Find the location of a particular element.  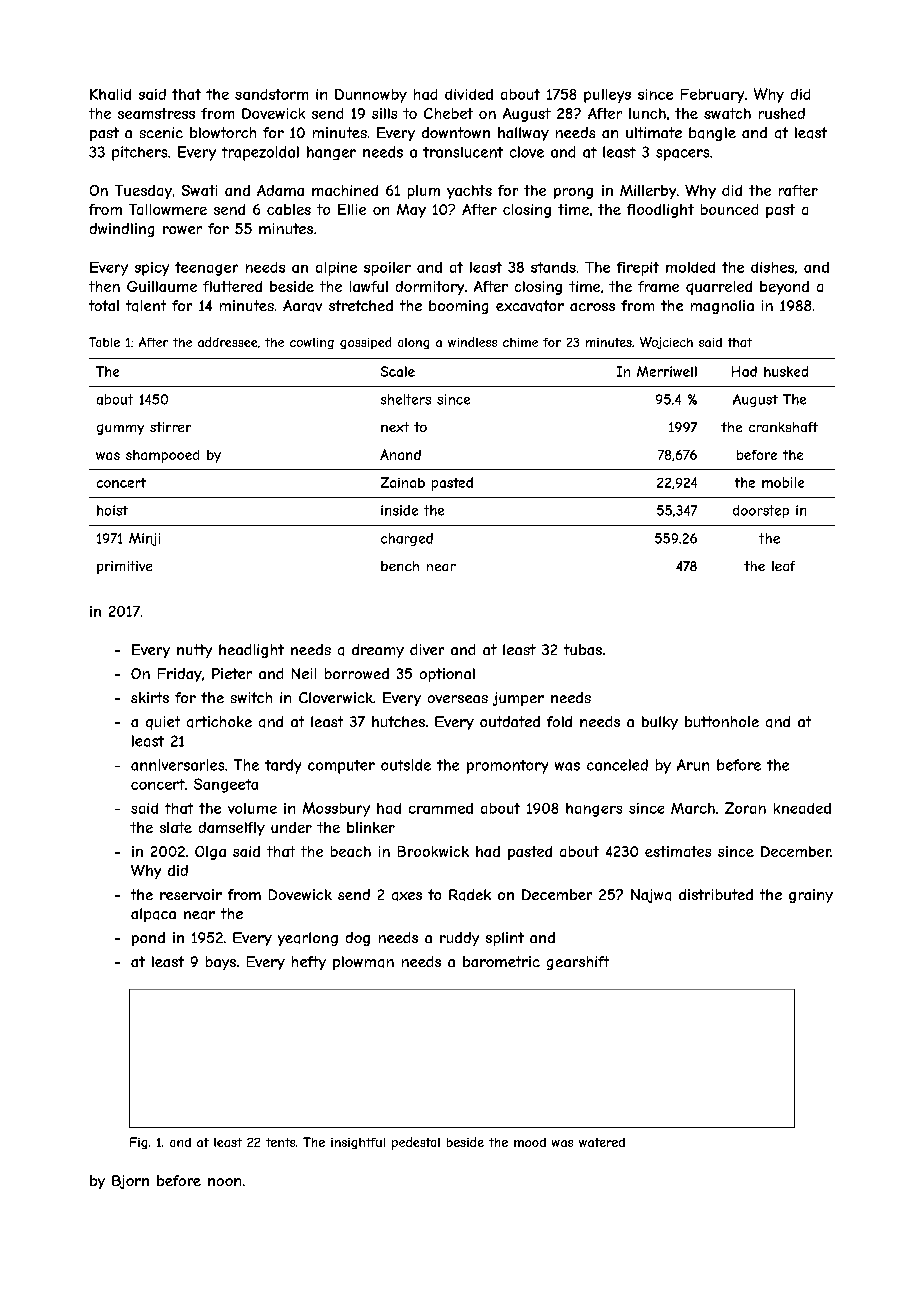

bays is located at coordinates (221, 963).
